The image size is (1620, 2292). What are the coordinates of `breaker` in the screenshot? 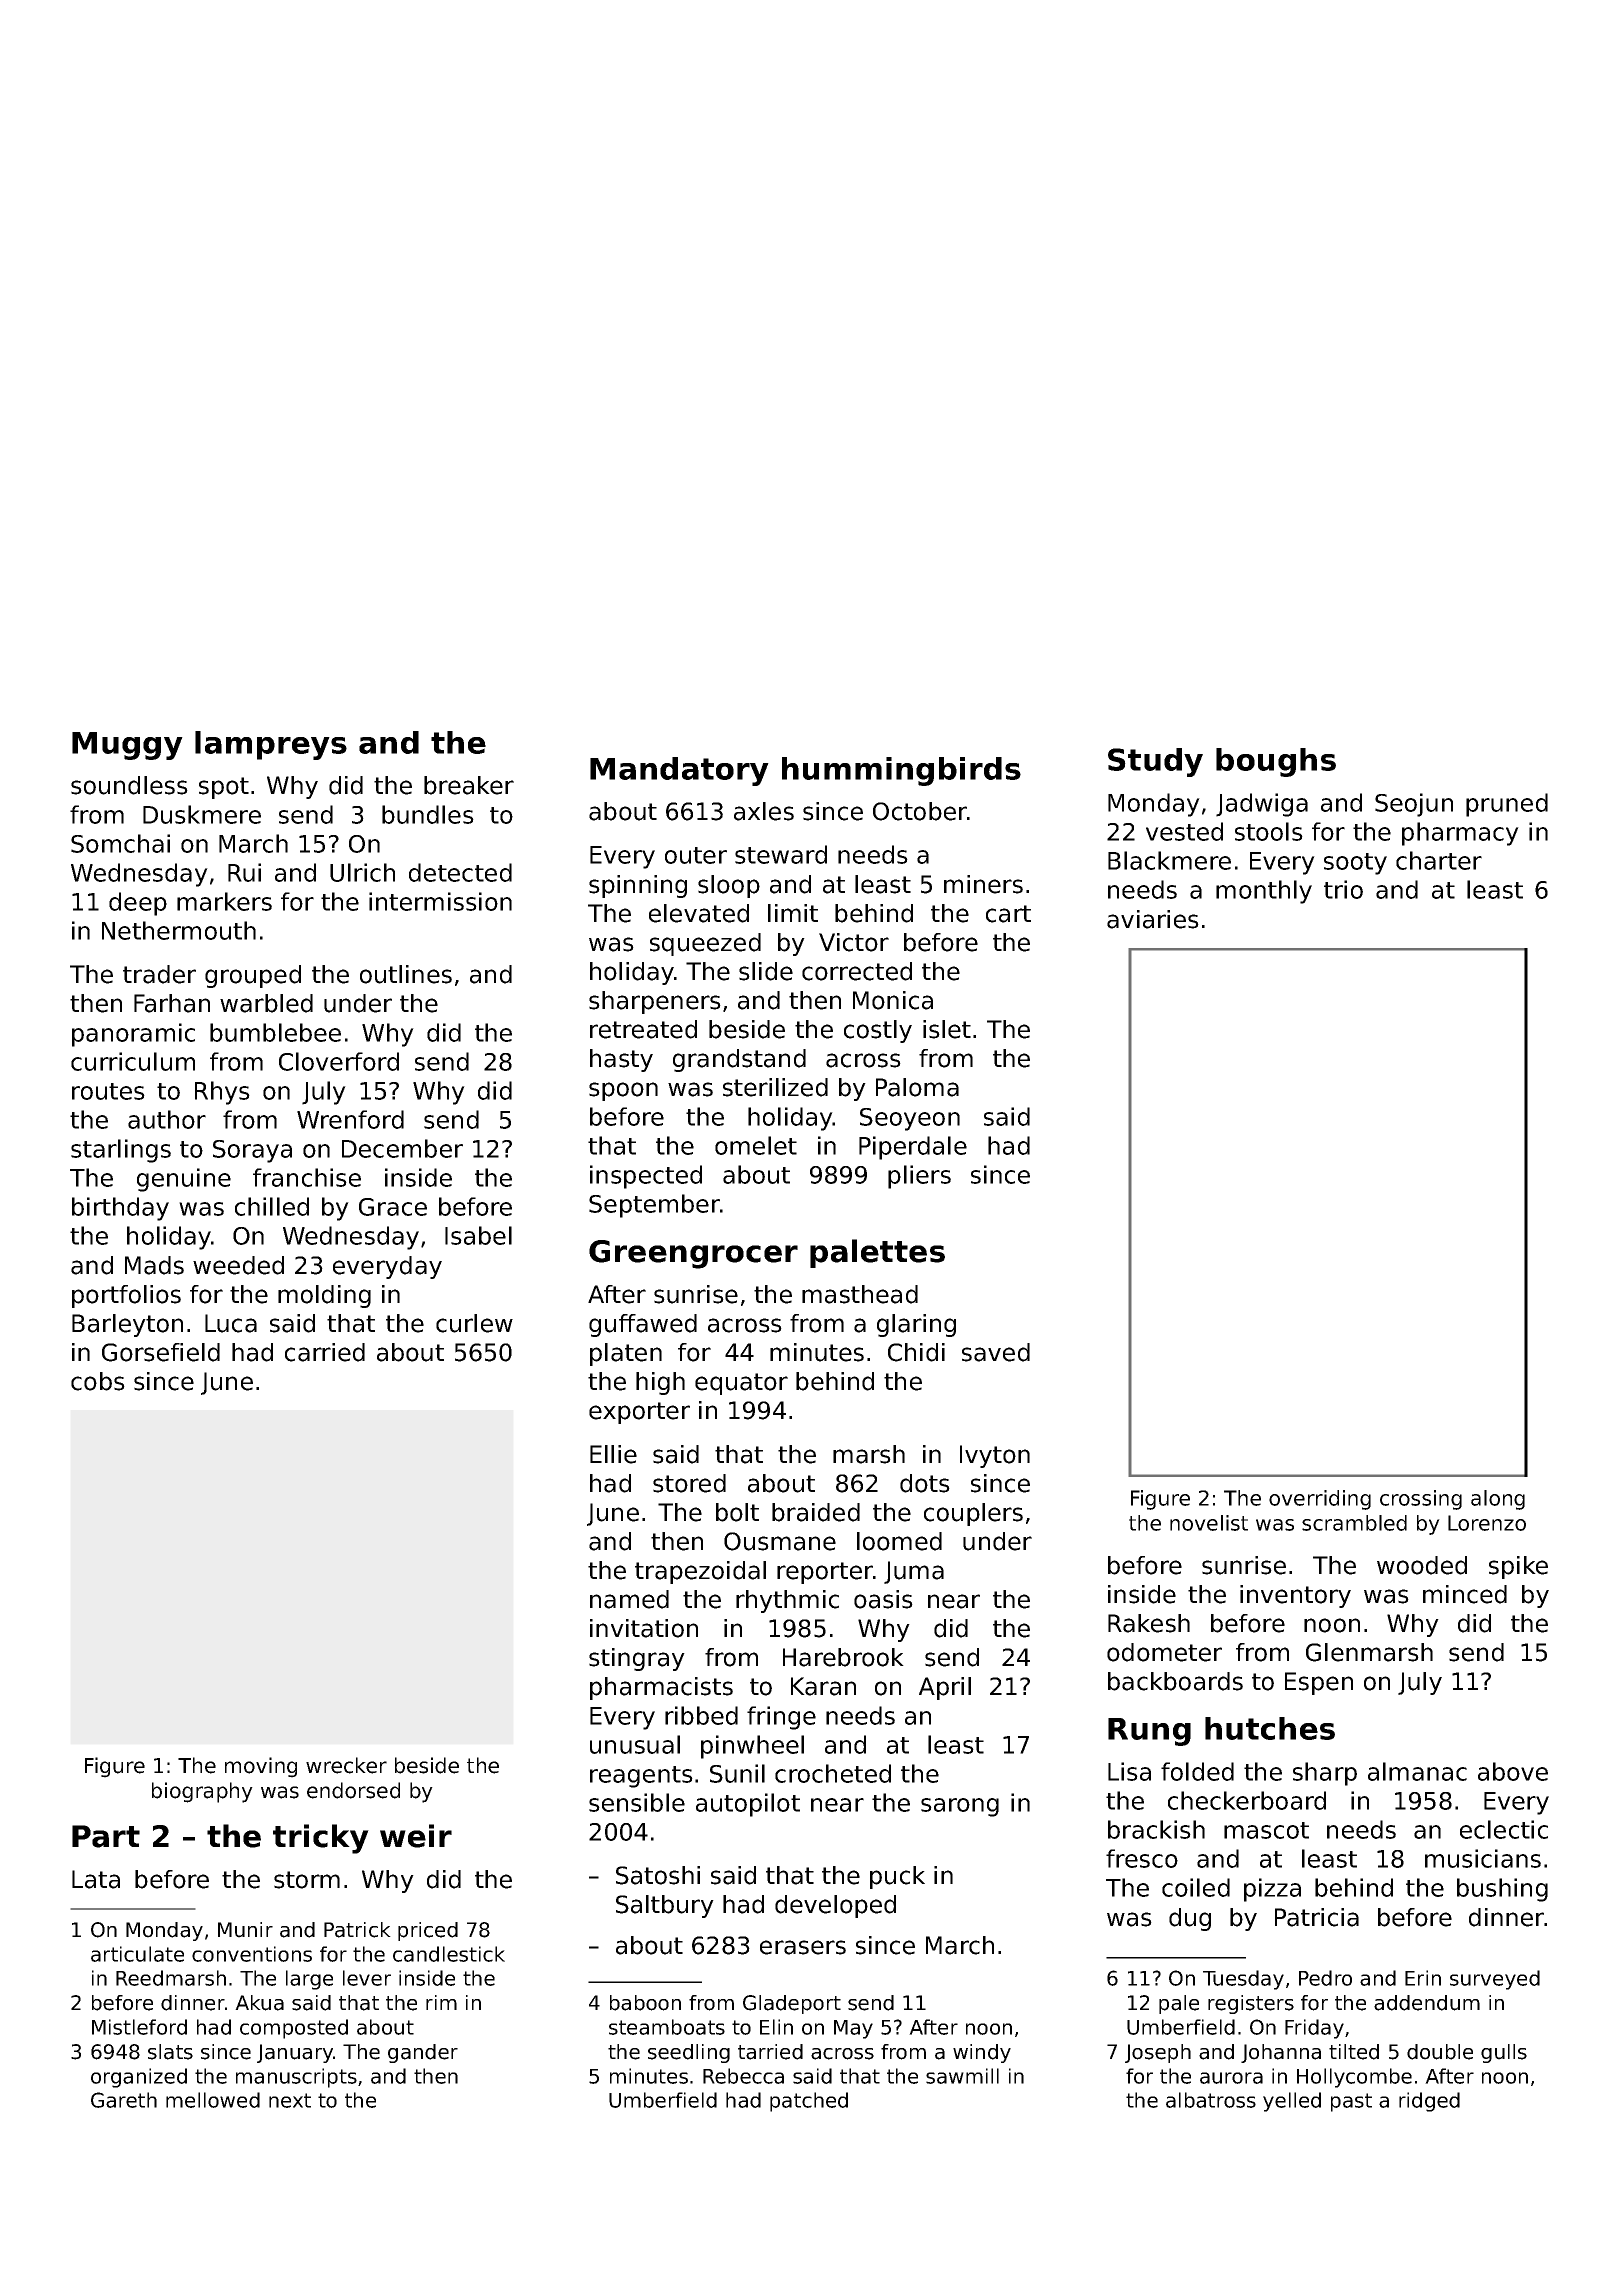 It's located at (469, 785).
